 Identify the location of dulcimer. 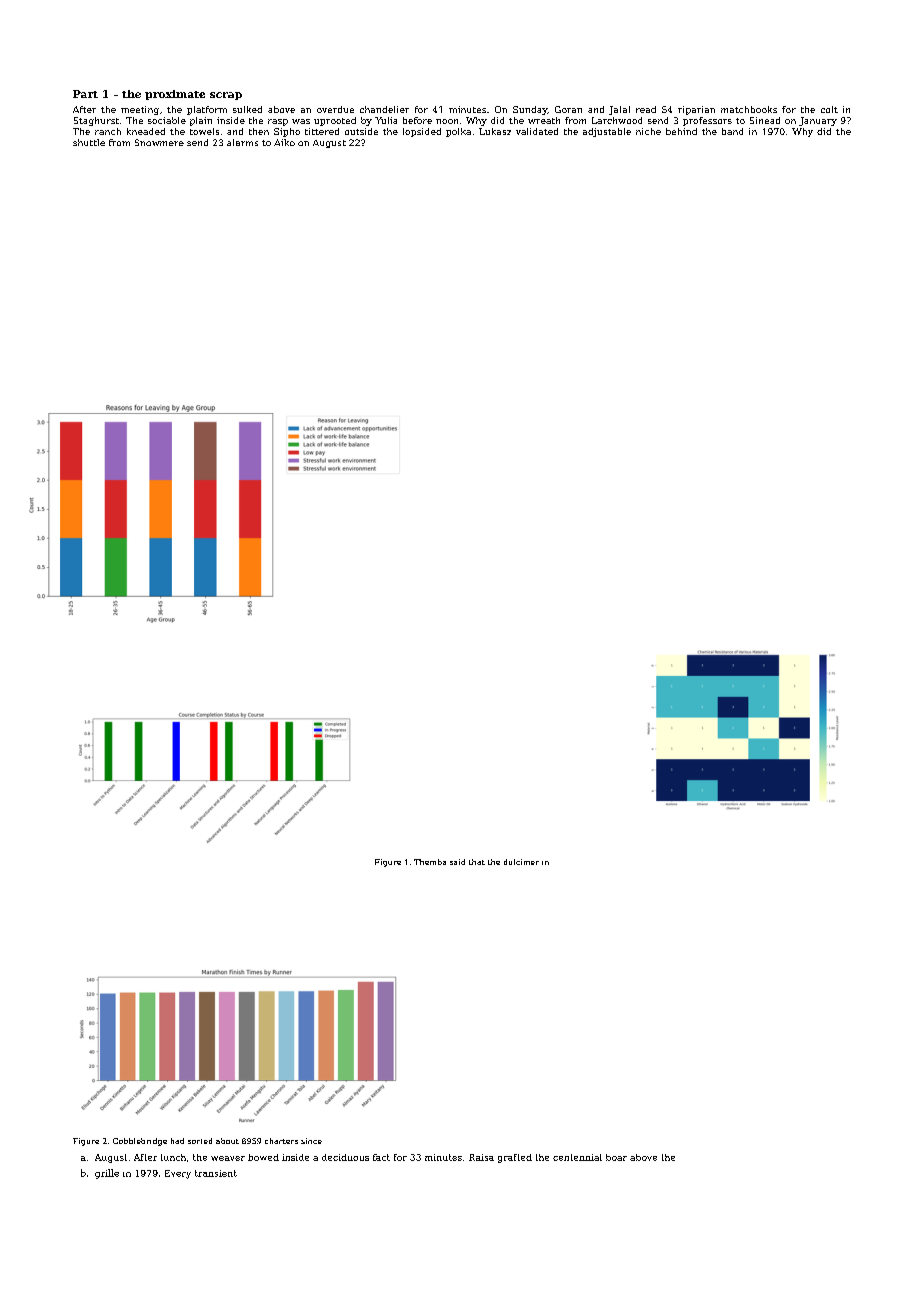
(521, 862).
